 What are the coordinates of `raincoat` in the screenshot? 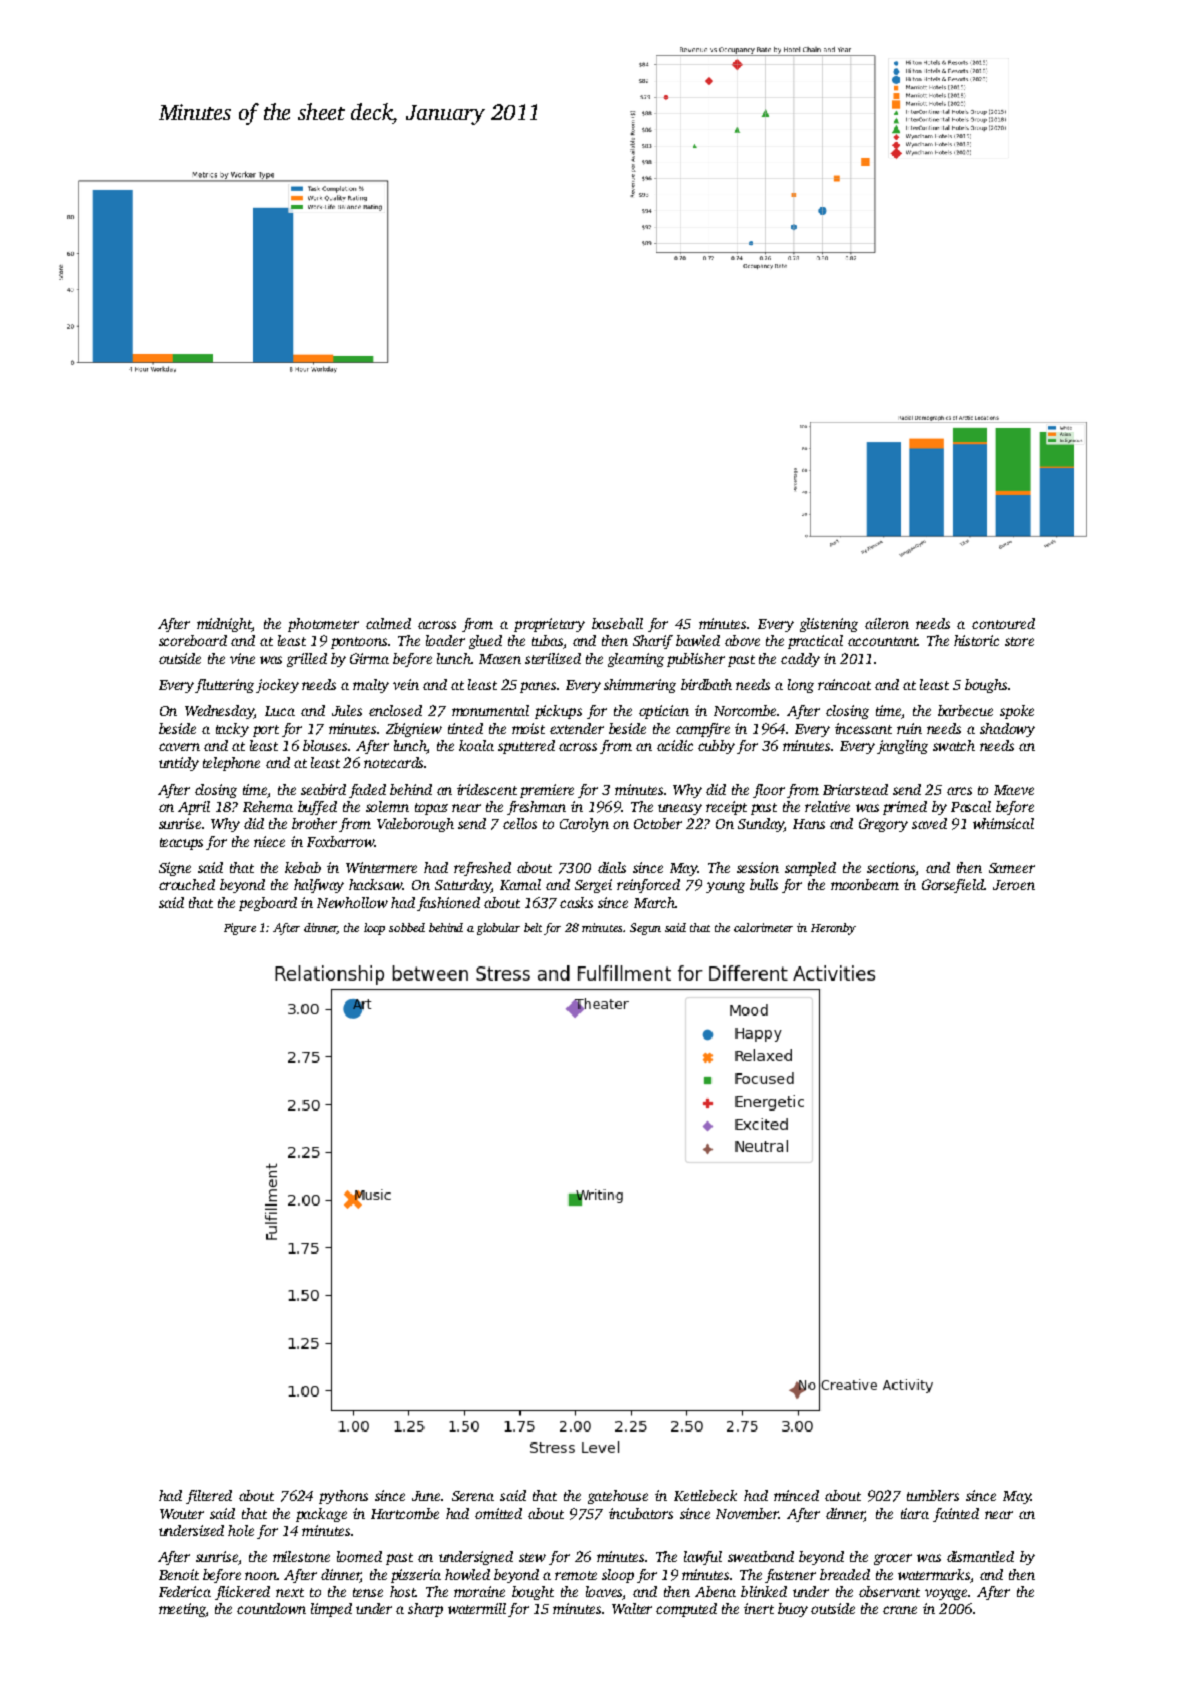 It's located at (844, 684).
